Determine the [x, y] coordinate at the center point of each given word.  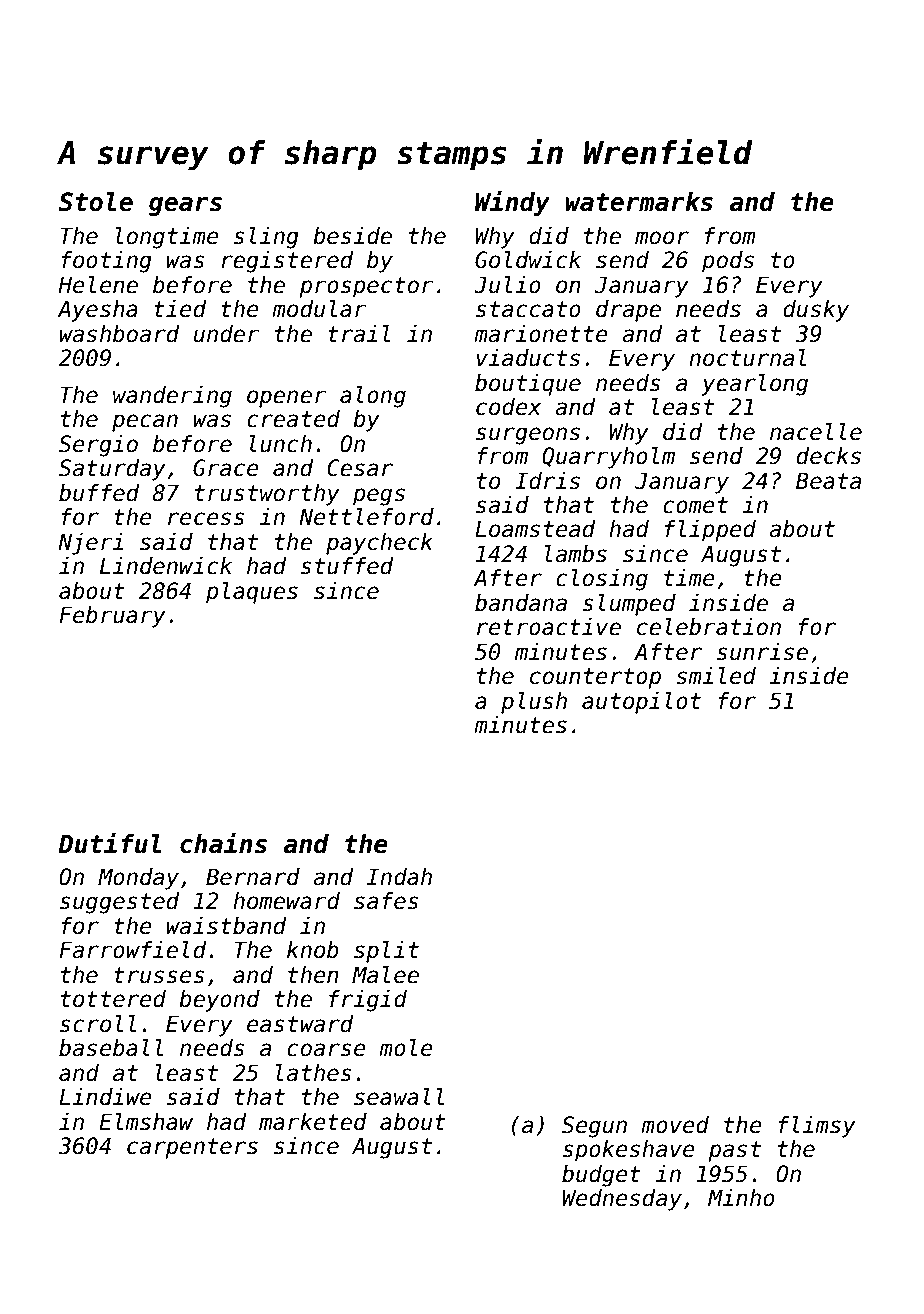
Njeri [90, 544]
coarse [326, 1050]
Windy [512, 203]
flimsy [817, 1127]
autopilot [641, 703]
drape [628, 311]
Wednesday [622, 1200]
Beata [828, 481]
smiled [716, 676]
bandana [521, 603]
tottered [113, 999]
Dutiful [109, 843]
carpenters [192, 1148]
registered [287, 262]
